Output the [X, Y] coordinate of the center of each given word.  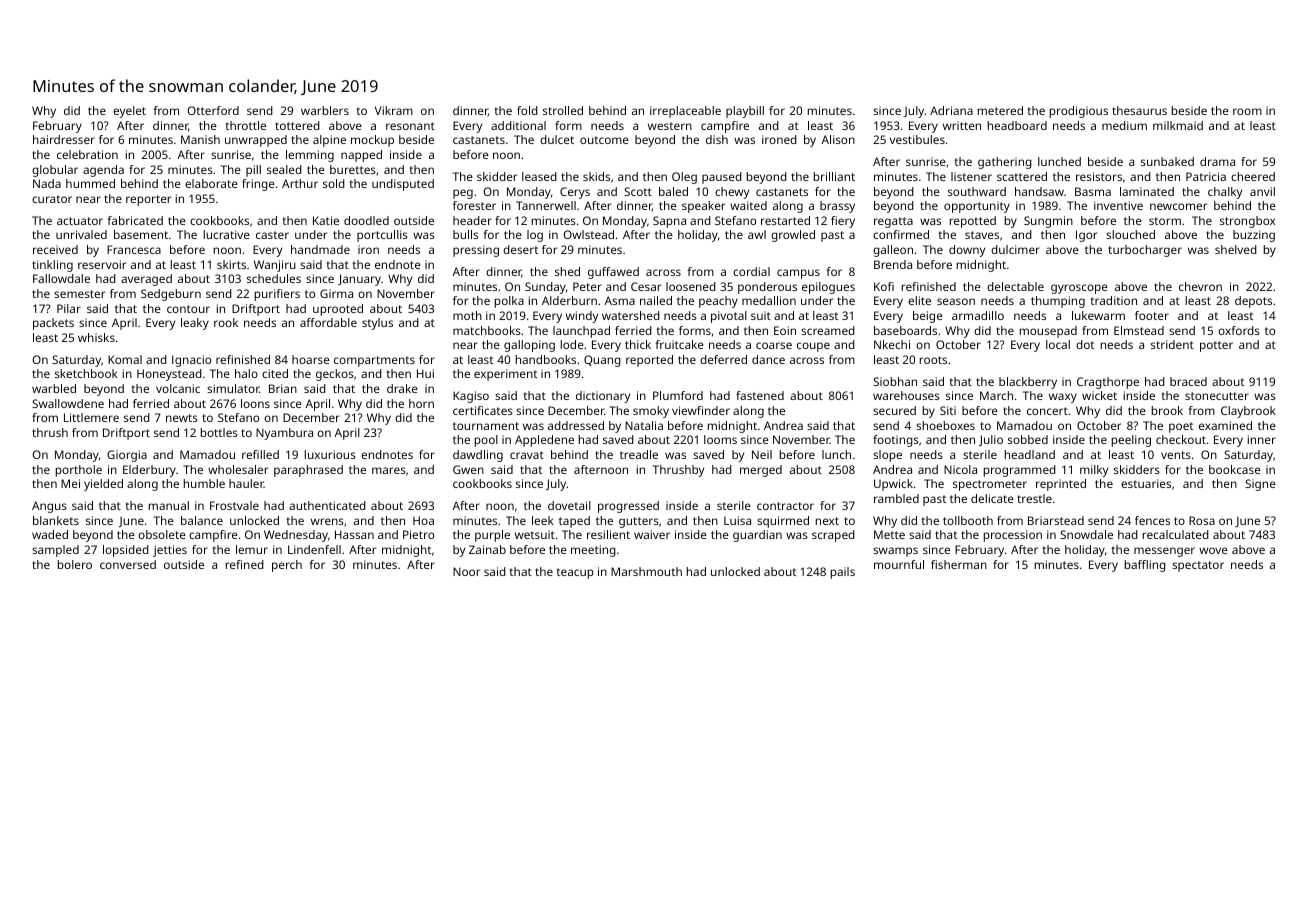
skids [596, 176]
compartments [374, 361]
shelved [1236, 249]
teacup [575, 573]
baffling [1145, 566]
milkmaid [1178, 125]
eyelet [129, 112]
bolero [74, 564]
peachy [718, 302]
